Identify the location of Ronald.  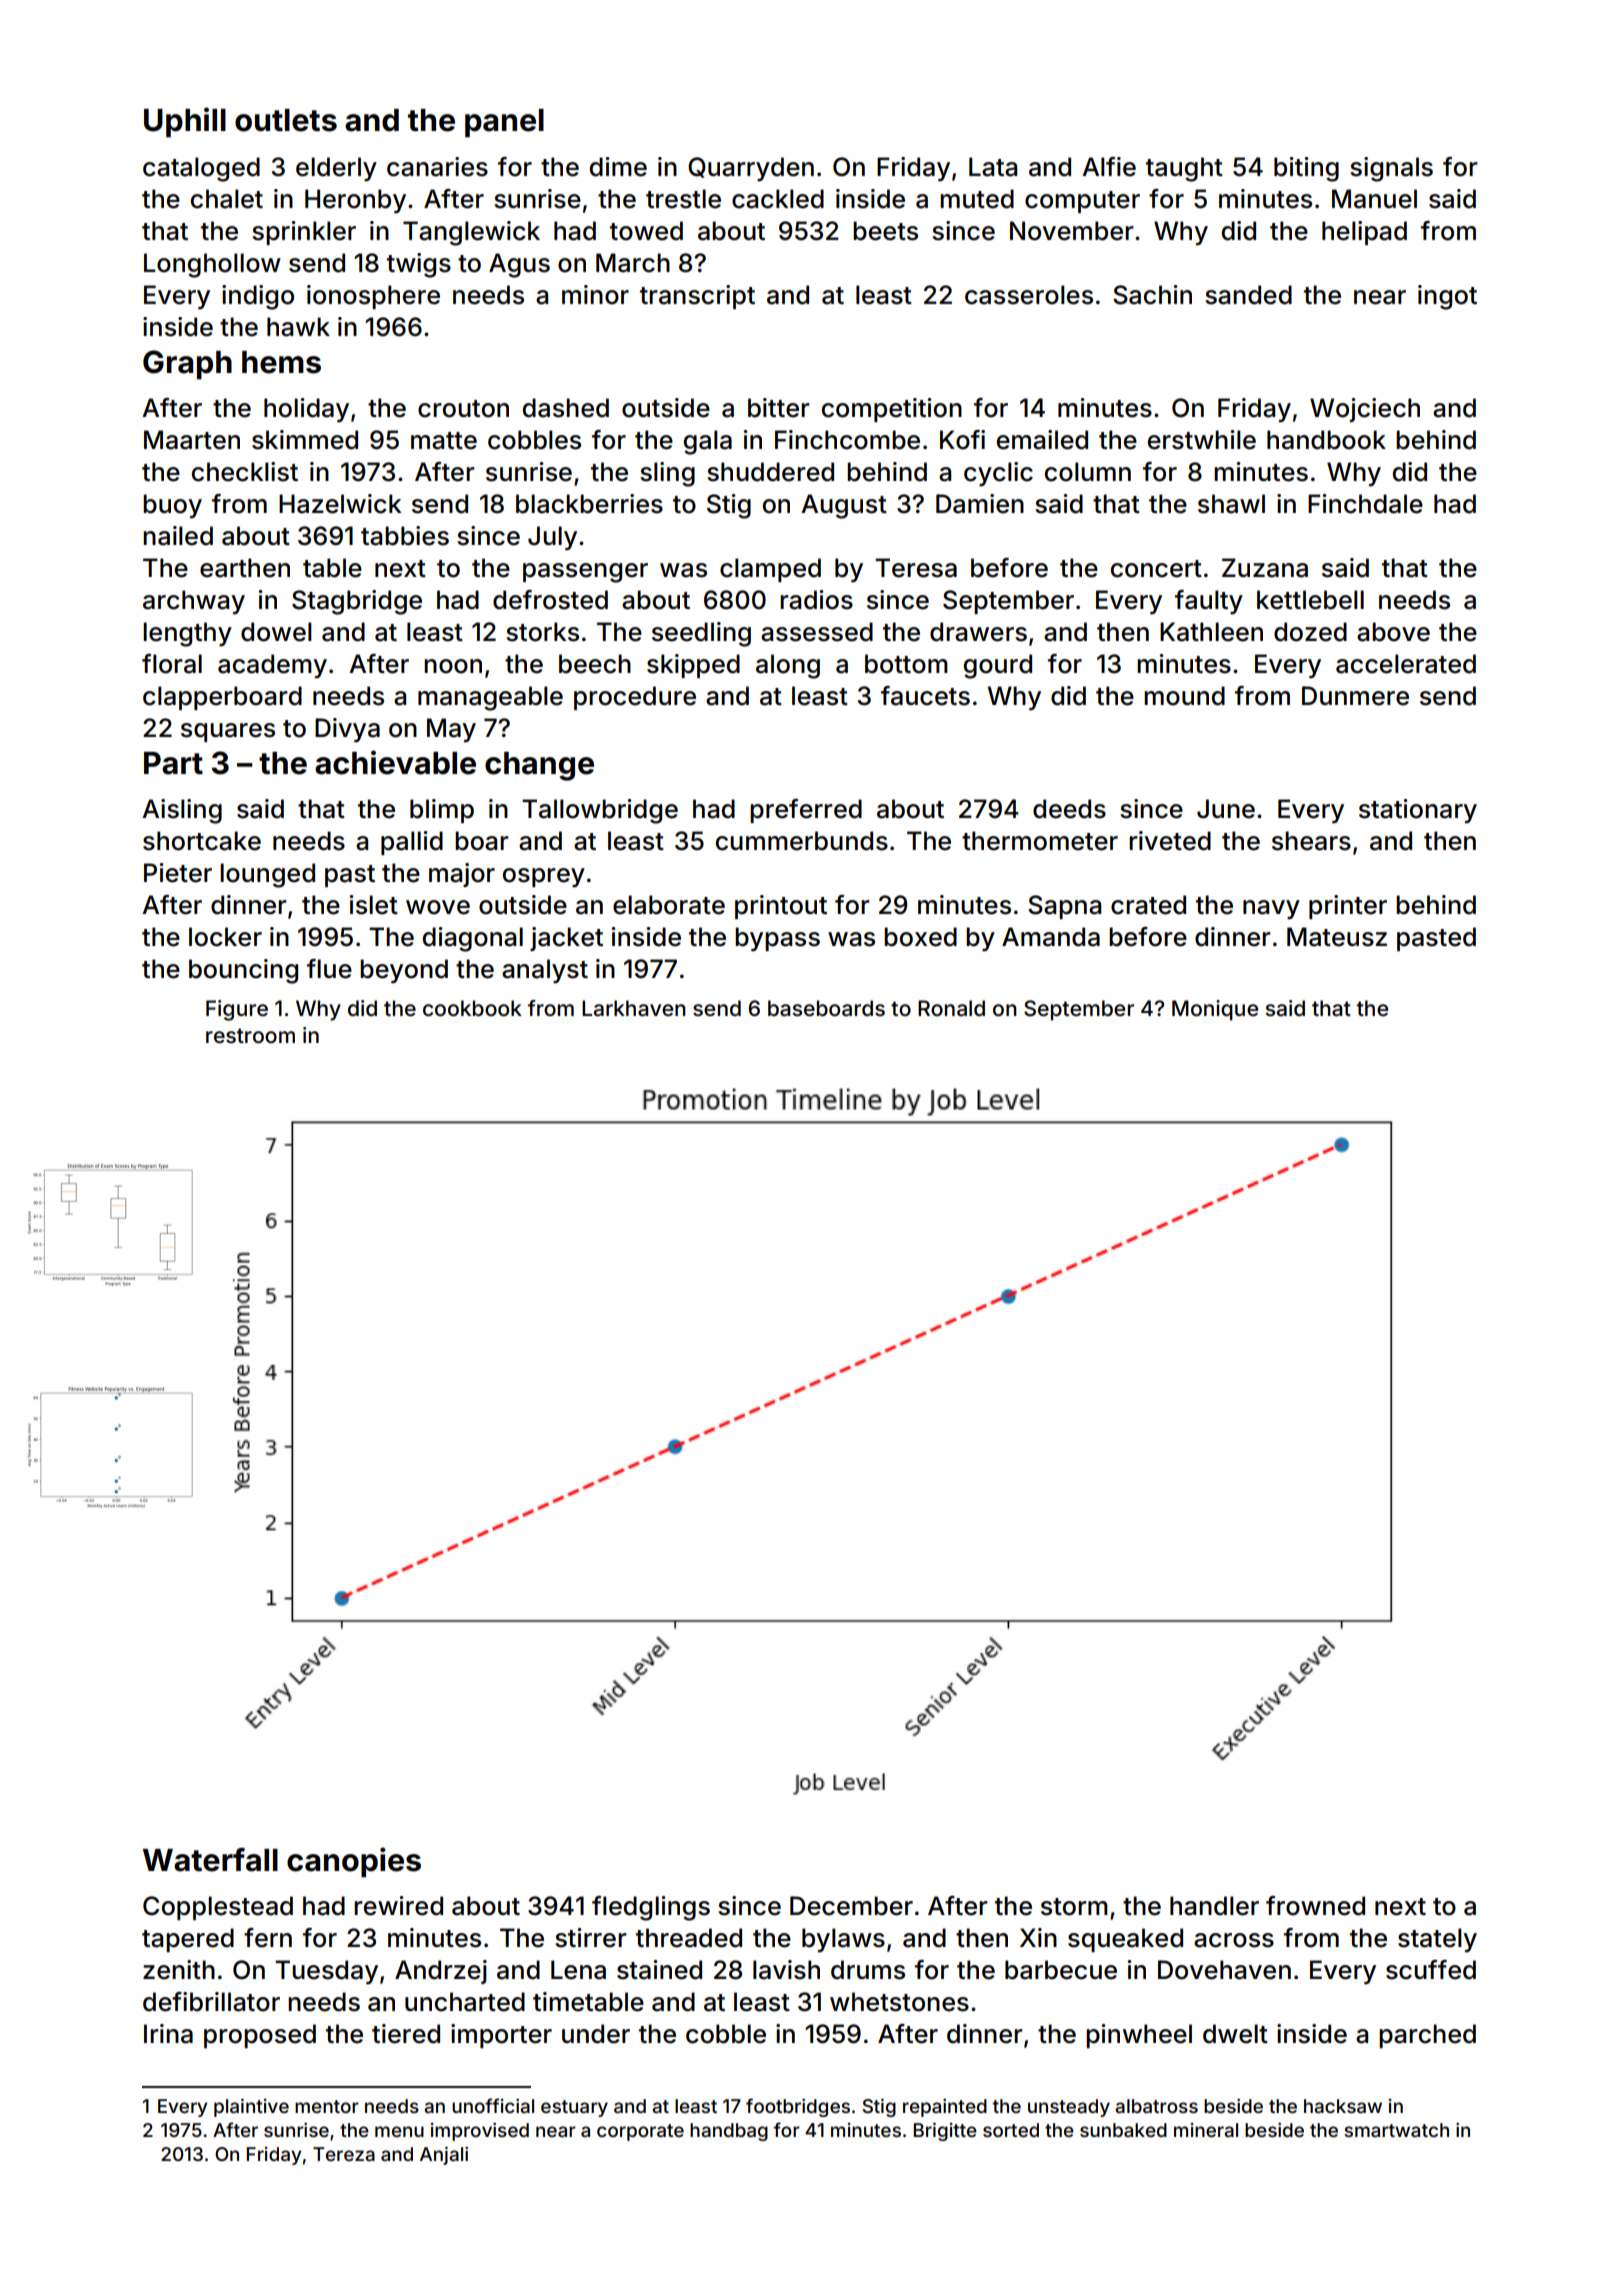
(951, 1008).
